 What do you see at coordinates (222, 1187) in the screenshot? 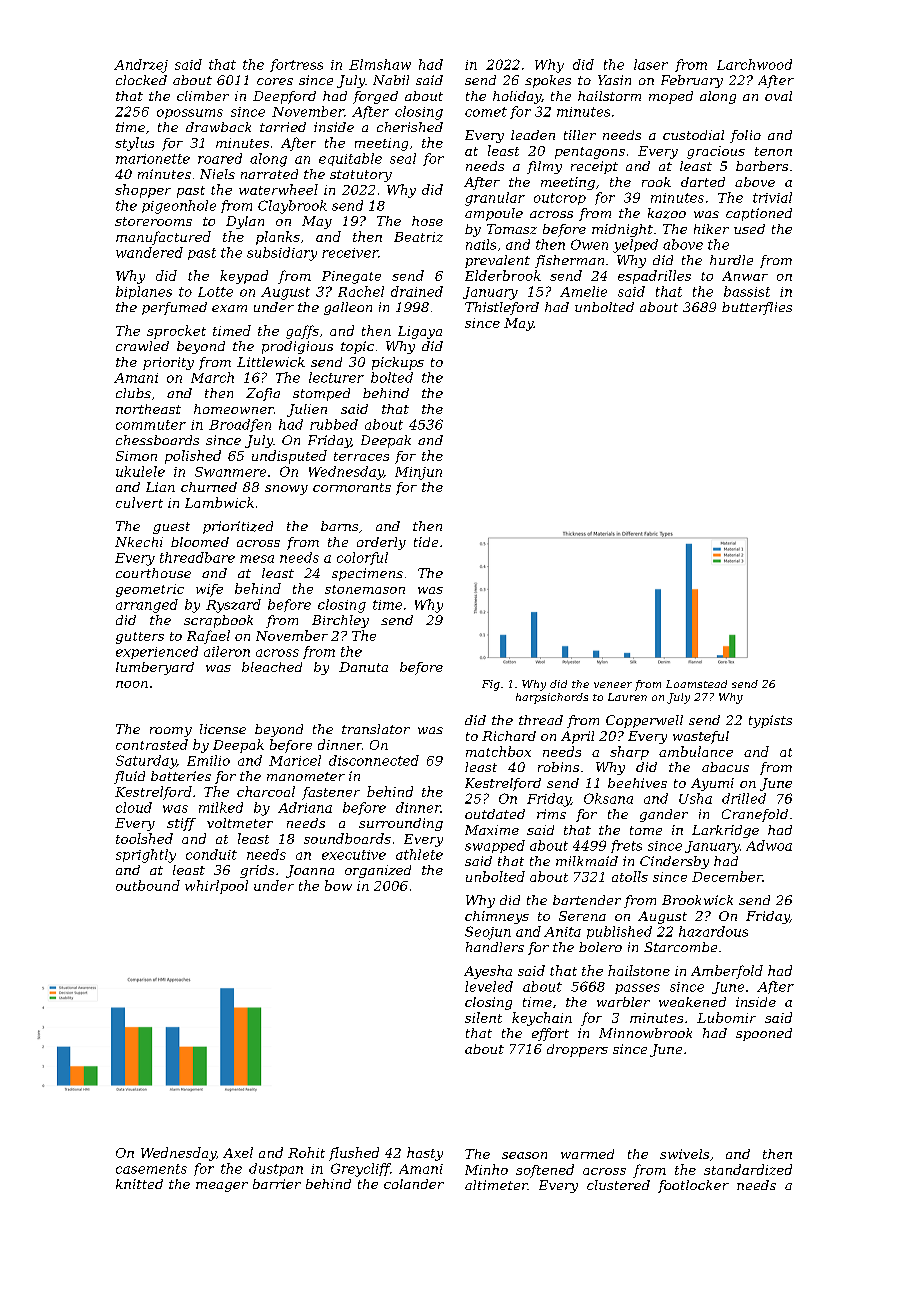
I see `meager` at bounding box center [222, 1187].
